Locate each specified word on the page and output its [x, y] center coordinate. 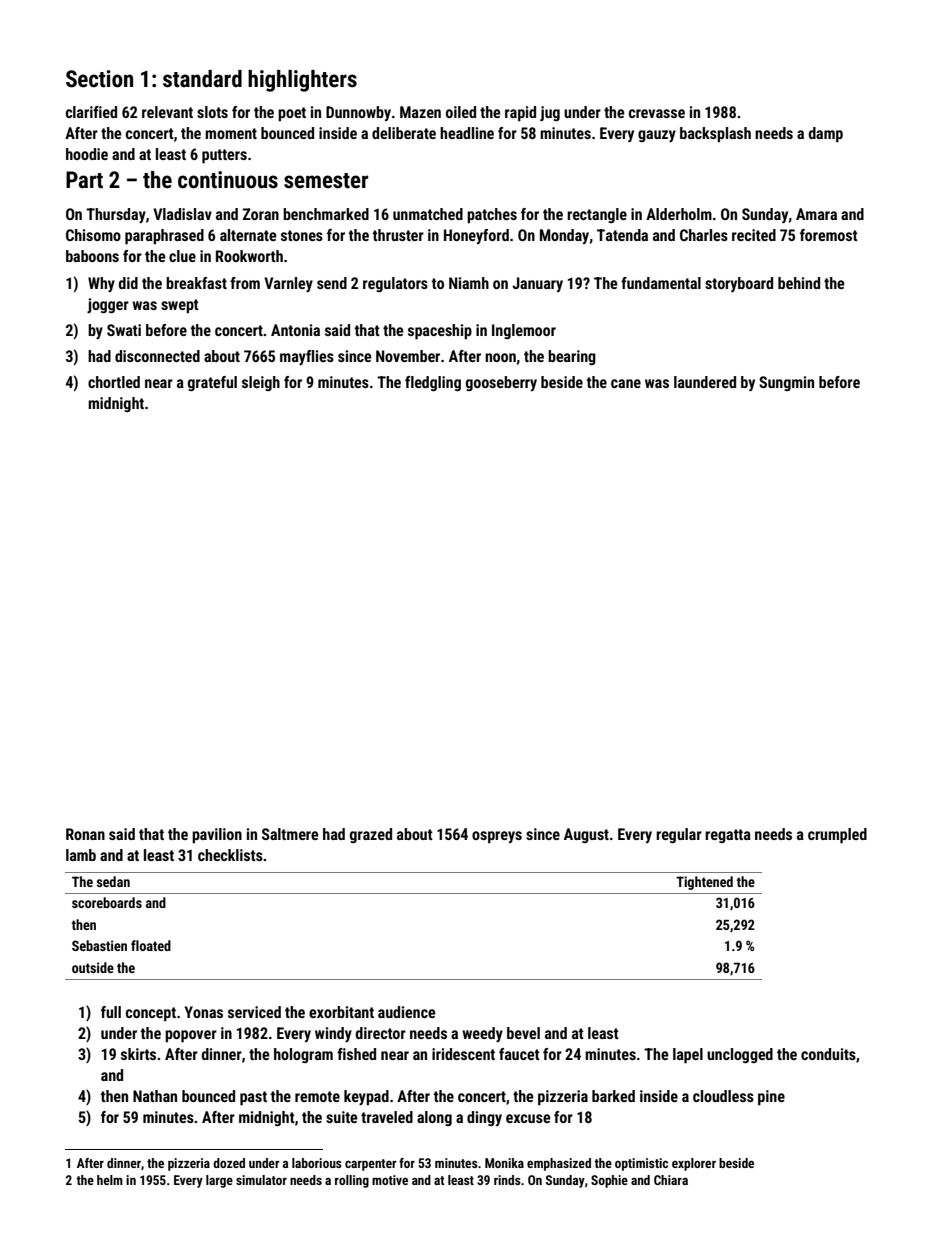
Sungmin [786, 383]
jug [550, 113]
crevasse [657, 113]
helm [110, 1180]
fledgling [433, 383]
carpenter [371, 1165]
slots [212, 112]
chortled [114, 382]
